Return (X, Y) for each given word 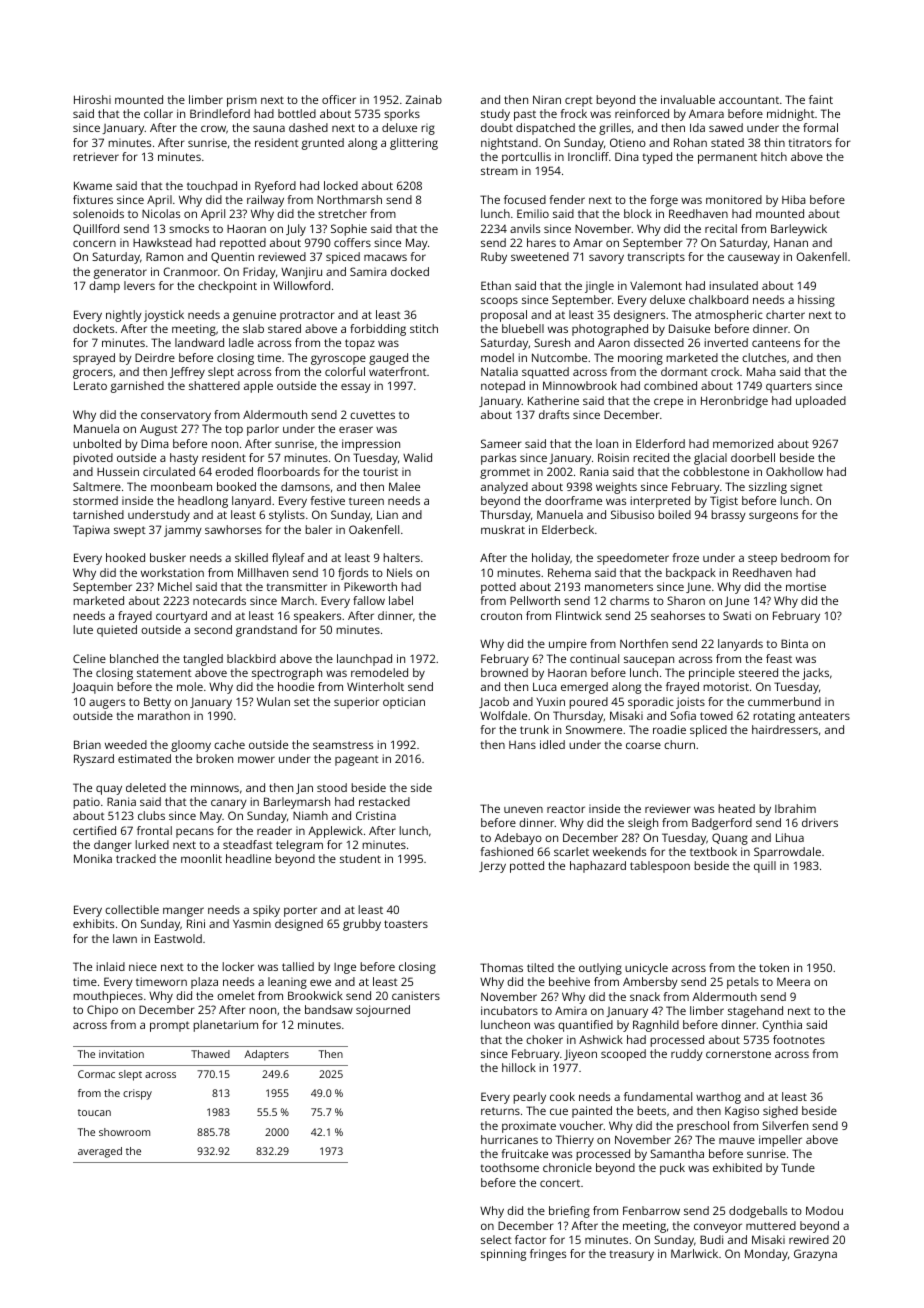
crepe (668, 403)
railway (265, 201)
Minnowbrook (580, 385)
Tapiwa (91, 531)
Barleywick (799, 230)
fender (567, 199)
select (496, 1239)
